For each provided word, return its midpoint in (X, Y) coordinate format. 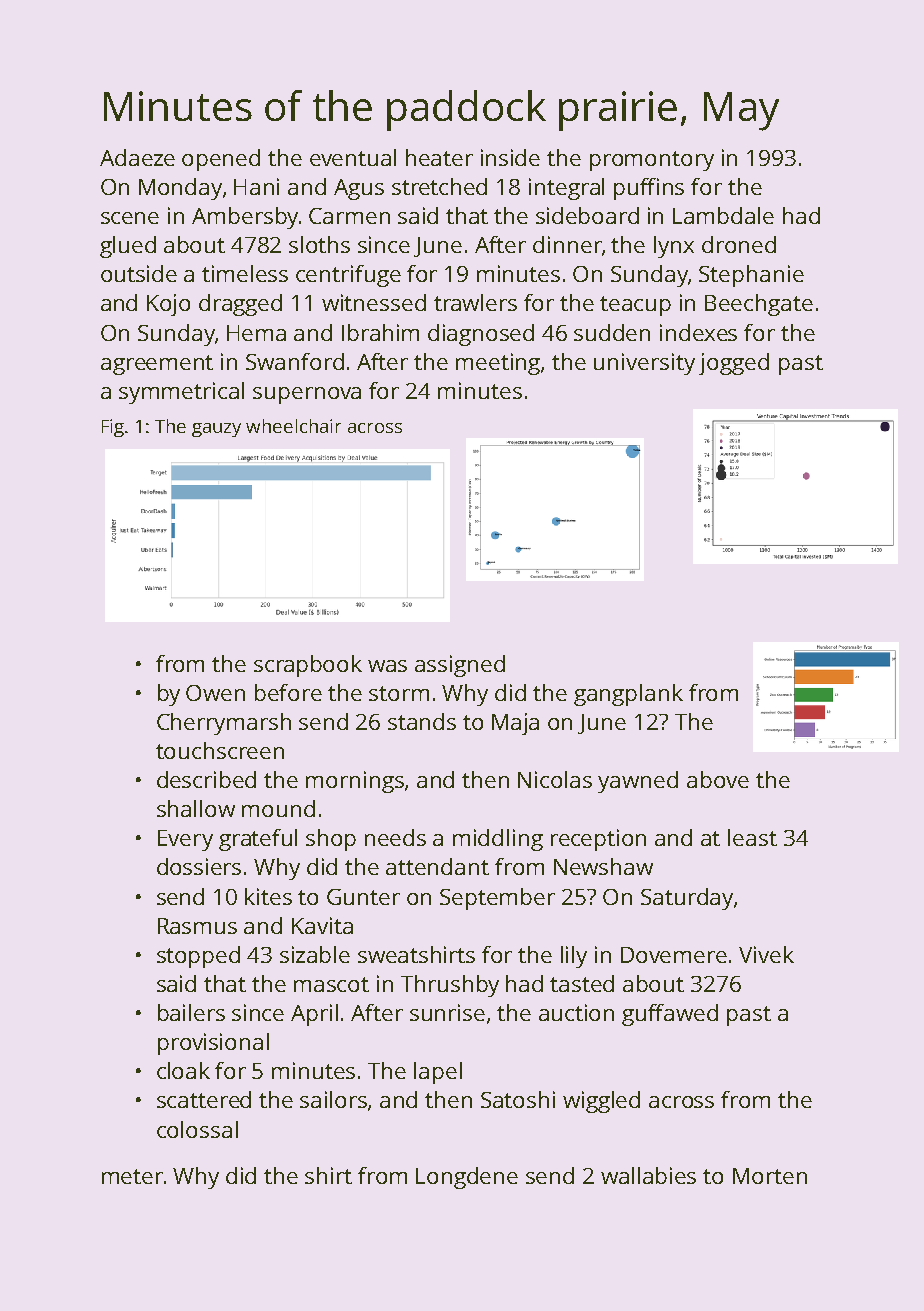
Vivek (766, 954)
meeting (499, 364)
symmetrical (181, 393)
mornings (355, 782)
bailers (191, 1012)
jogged (734, 364)
